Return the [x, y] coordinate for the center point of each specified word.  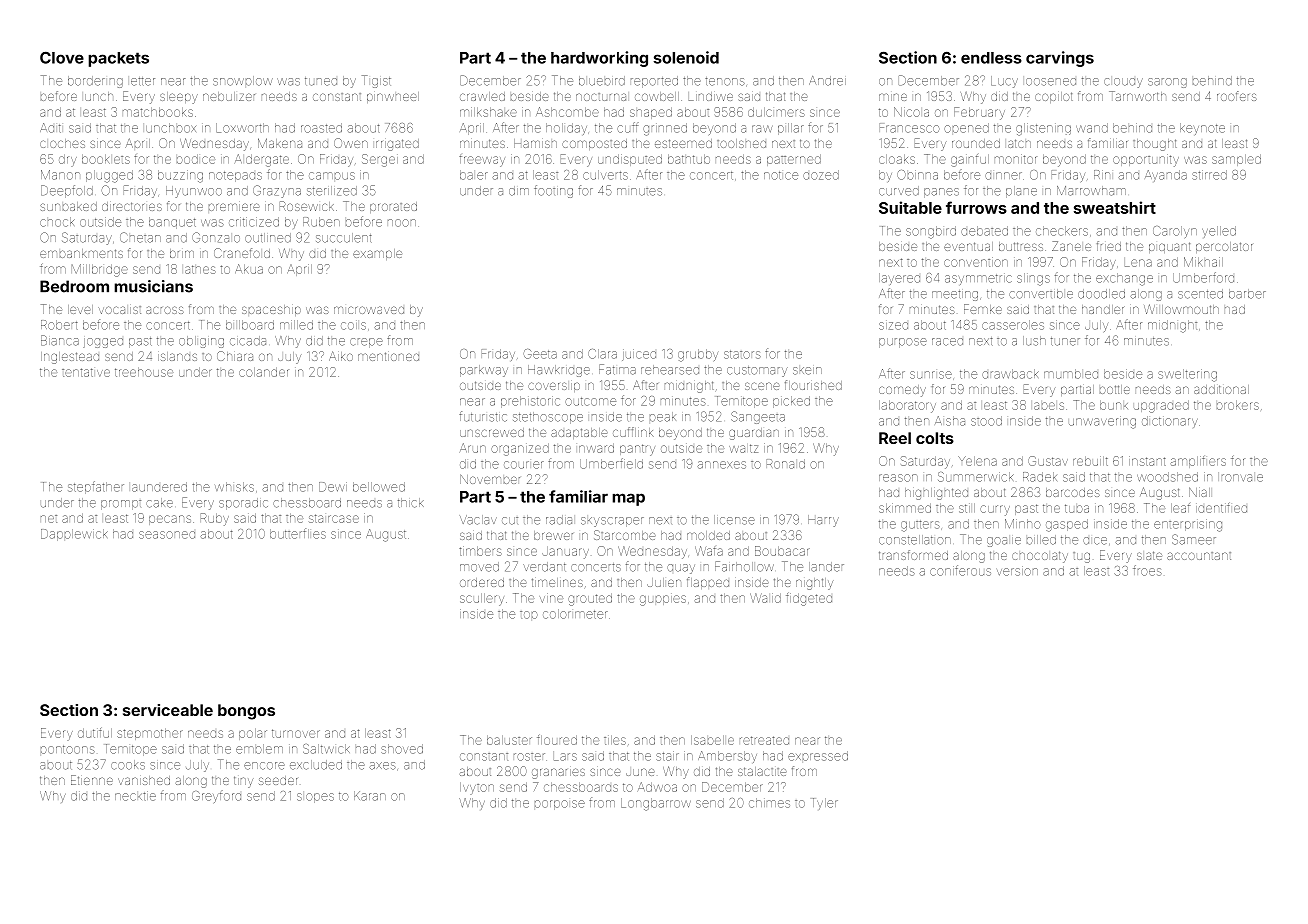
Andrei [827, 81]
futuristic [483, 416]
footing [553, 191]
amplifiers [1198, 462]
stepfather [96, 487]
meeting [955, 295]
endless [991, 58]
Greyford [216, 796]
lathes [200, 269]
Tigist [376, 81]
